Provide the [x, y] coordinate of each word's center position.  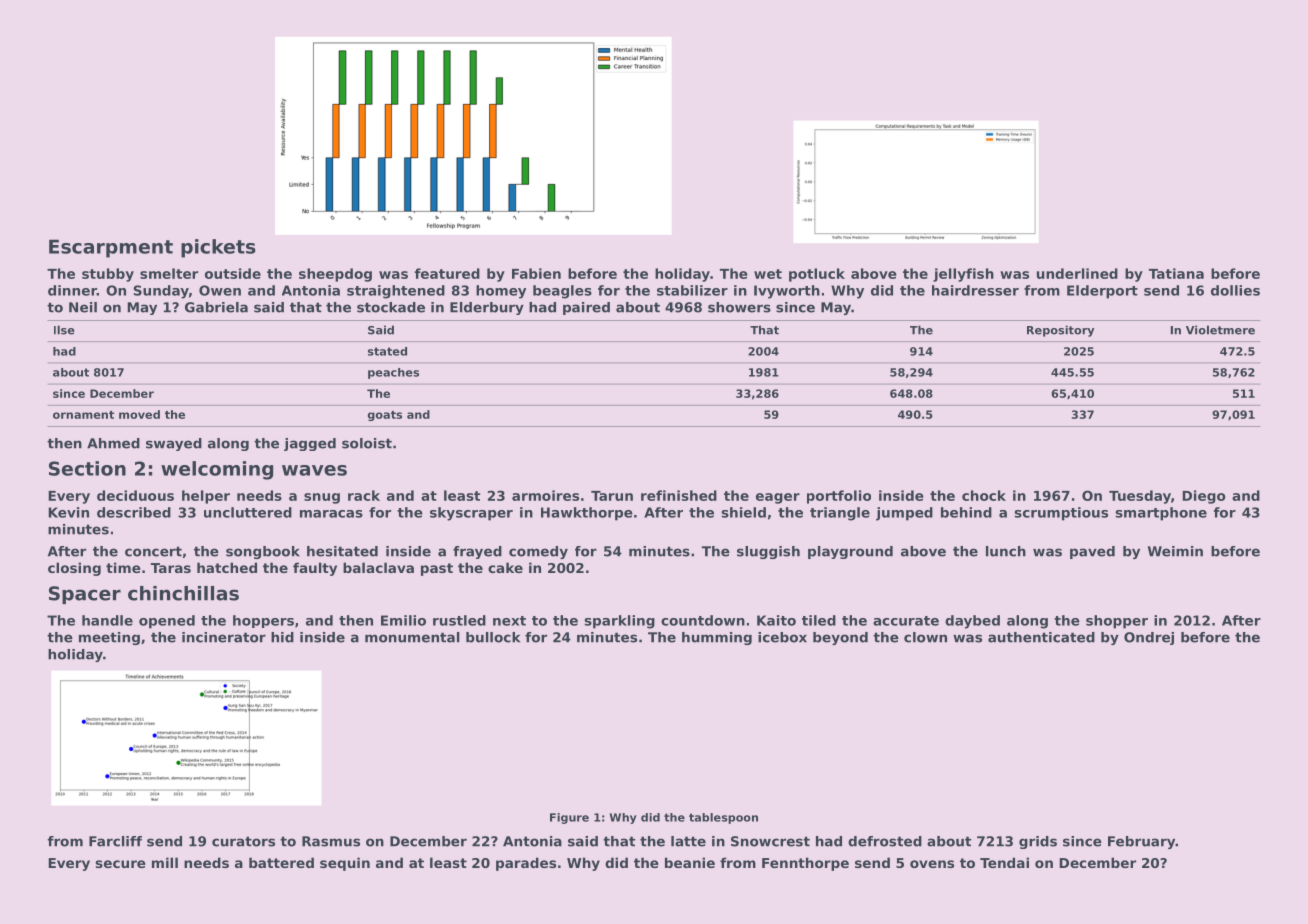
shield [744, 512]
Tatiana [1176, 273]
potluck [817, 275]
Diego [1204, 497]
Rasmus [331, 841]
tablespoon [723, 818]
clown [925, 637]
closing [74, 569]
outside [233, 273]
